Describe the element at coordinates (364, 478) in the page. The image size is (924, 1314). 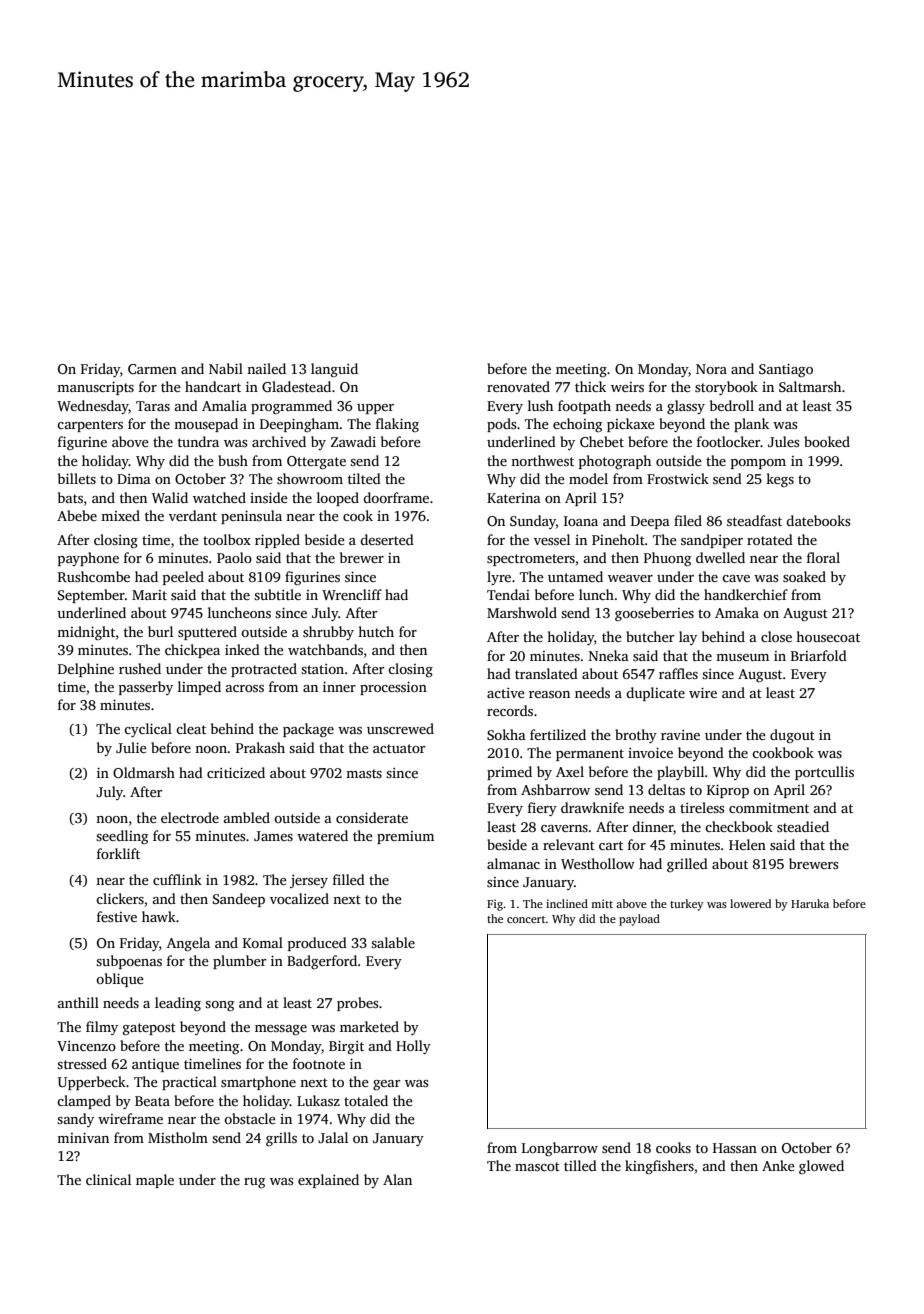
I see `tilted` at that location.
